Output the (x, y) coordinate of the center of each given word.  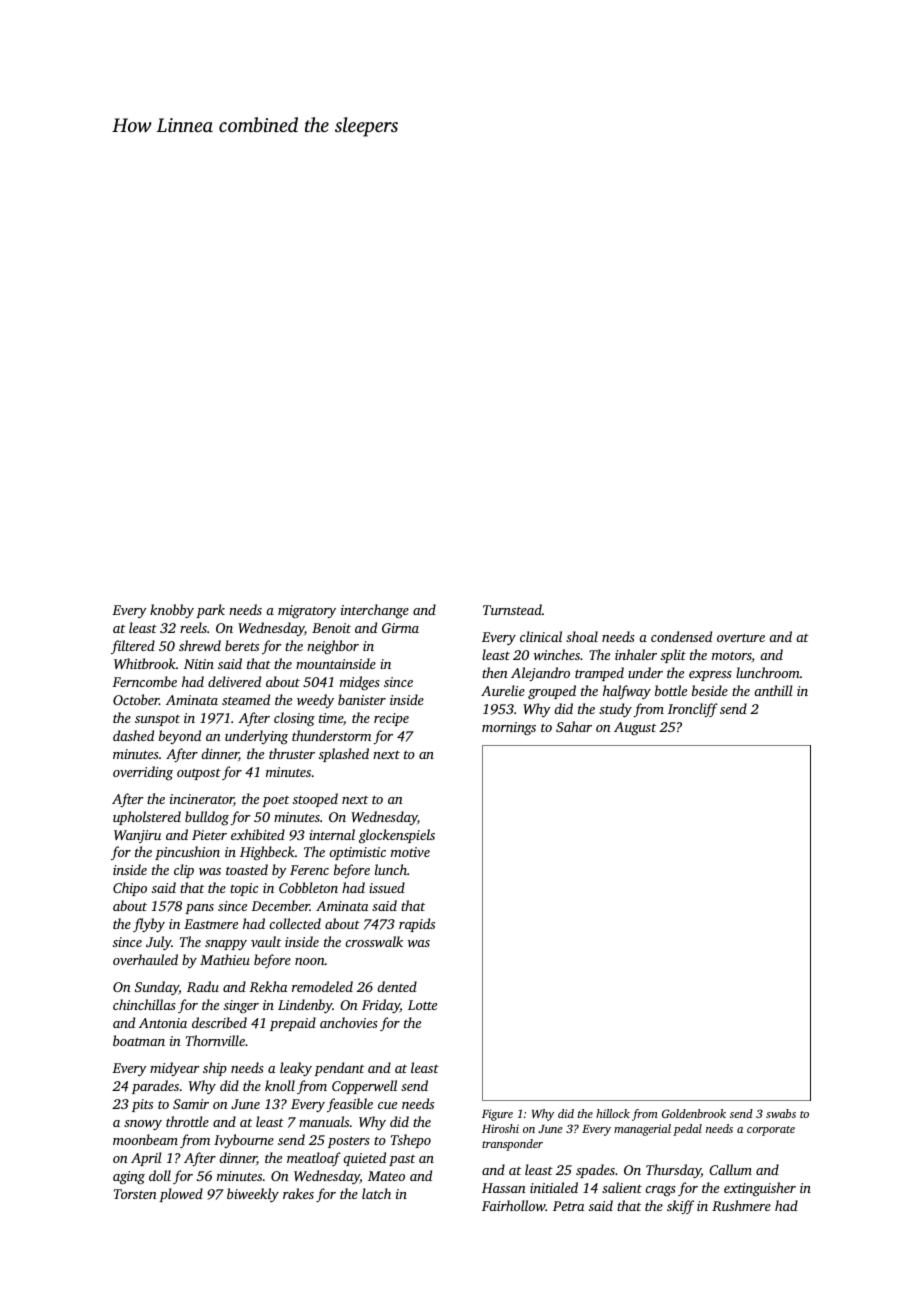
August (635, 728)
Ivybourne (244, 1141)
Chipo (130, 889)
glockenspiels (397, 836)
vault (266, 941)
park (210, 611)
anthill (773, 690)
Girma (400, 628)
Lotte (422, 1005)
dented (397, 986)
